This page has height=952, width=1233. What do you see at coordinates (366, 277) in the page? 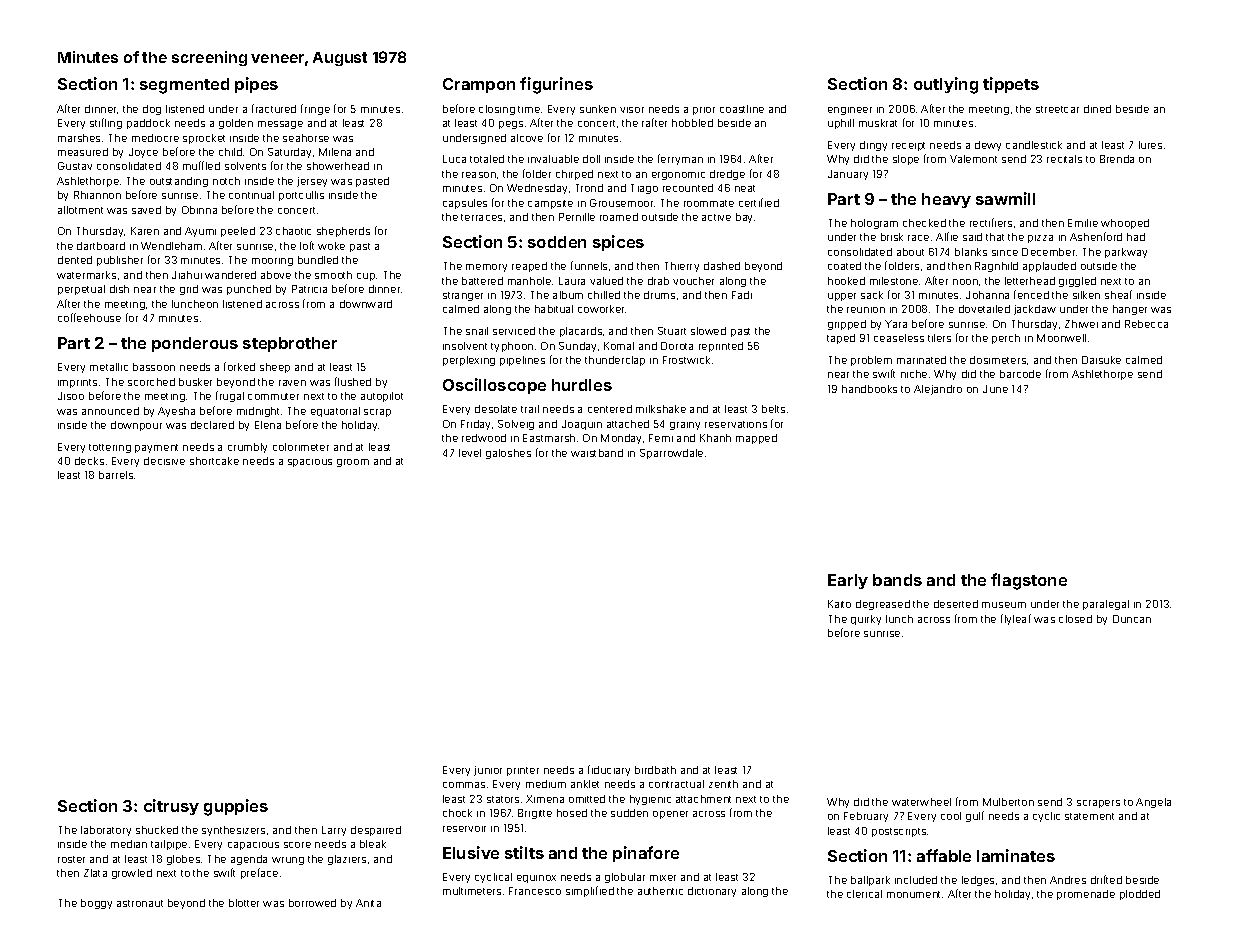
I see `cup` at bounding box center [366, 277].
